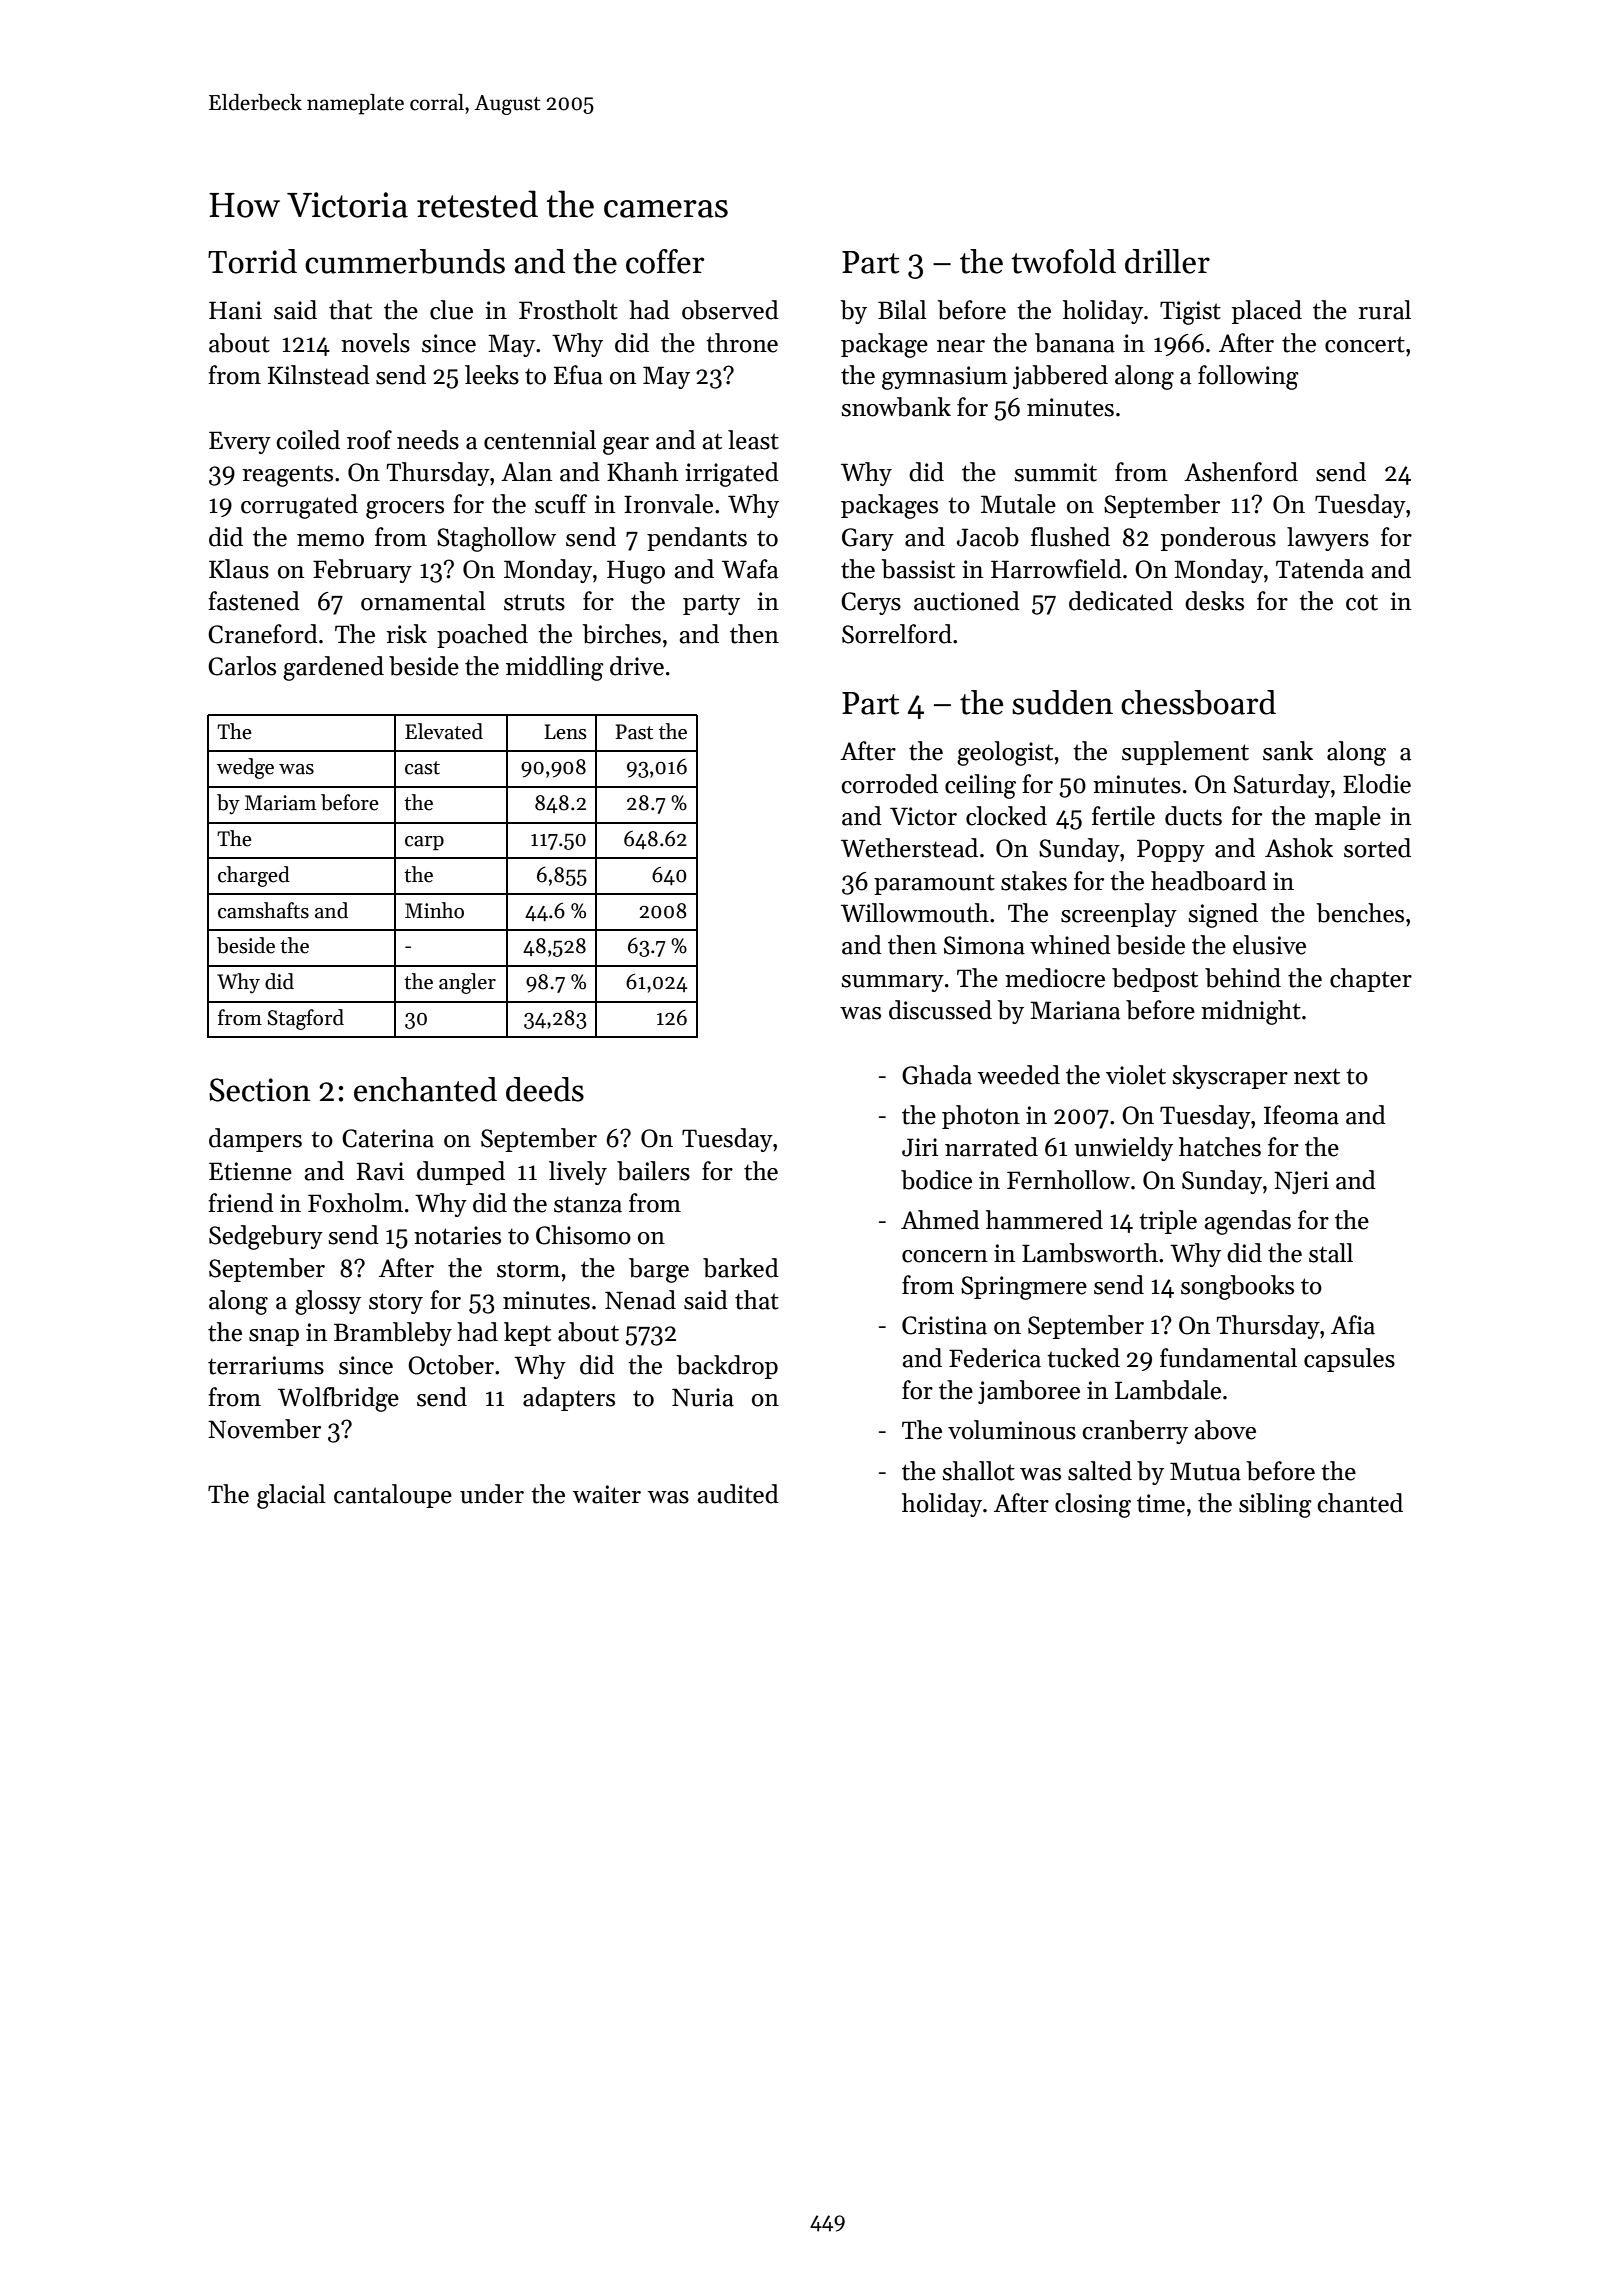 The width and height of the document is (1620, 2292). I want to click on roof, so click(369, 440).
